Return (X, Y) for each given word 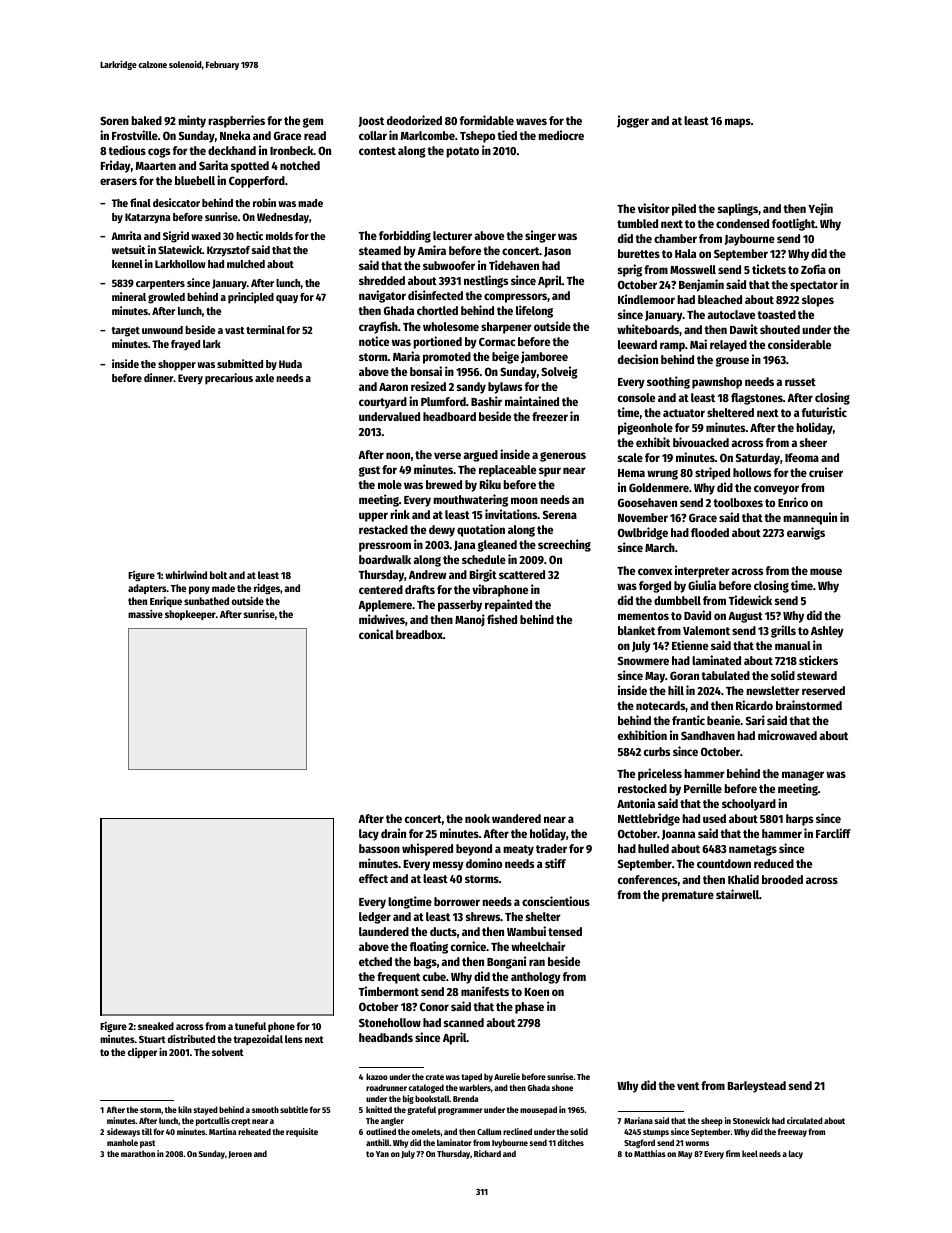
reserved (823, 690)
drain (393, 833)
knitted (379, 1109)
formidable (487, 120)
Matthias (650, 1153)
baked (146, 120)
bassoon (379, 848)
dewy (442, 531)
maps (738, 123)
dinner (159, 377)
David (697, 615)
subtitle (294, 1109)
